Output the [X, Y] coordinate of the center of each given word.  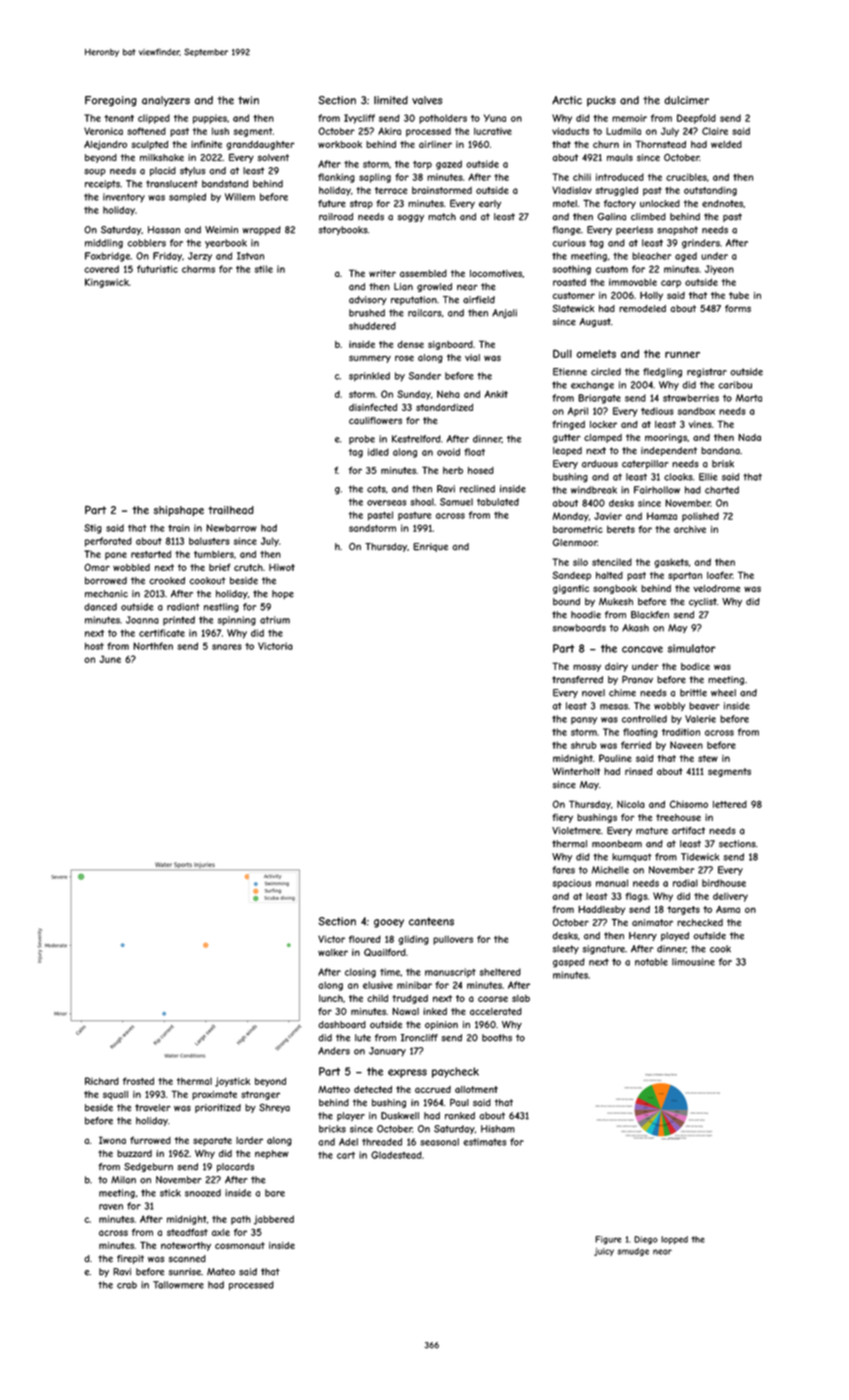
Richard [102, 1081]
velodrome [716, 588]
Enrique [430, 547]
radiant [183, 607]
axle [221, 1232]
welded [726, 144]
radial [685, 883]
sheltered [500, 972]
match [442, 217]
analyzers [166, 101]
